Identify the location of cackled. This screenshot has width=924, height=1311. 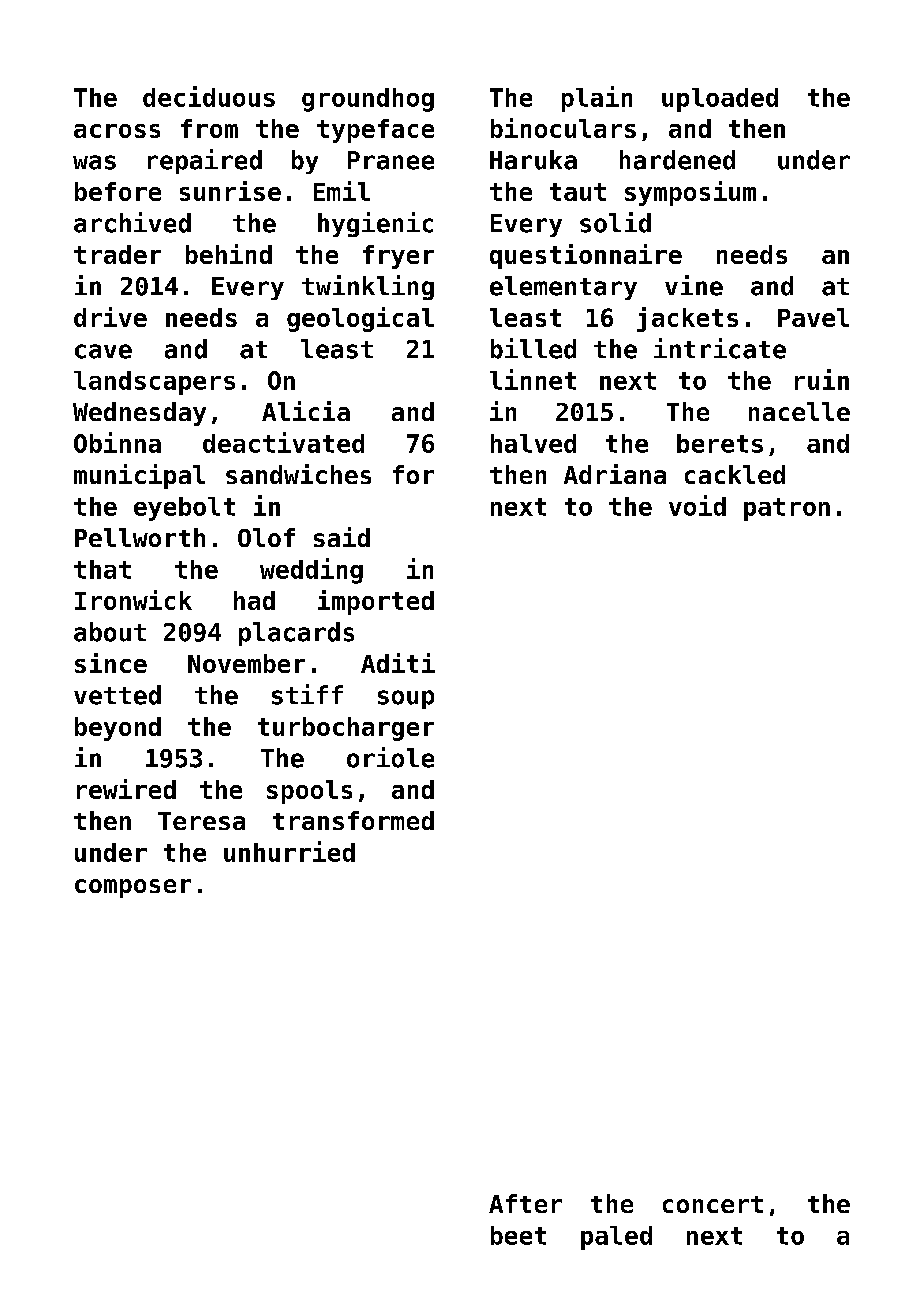
(735, 474).
